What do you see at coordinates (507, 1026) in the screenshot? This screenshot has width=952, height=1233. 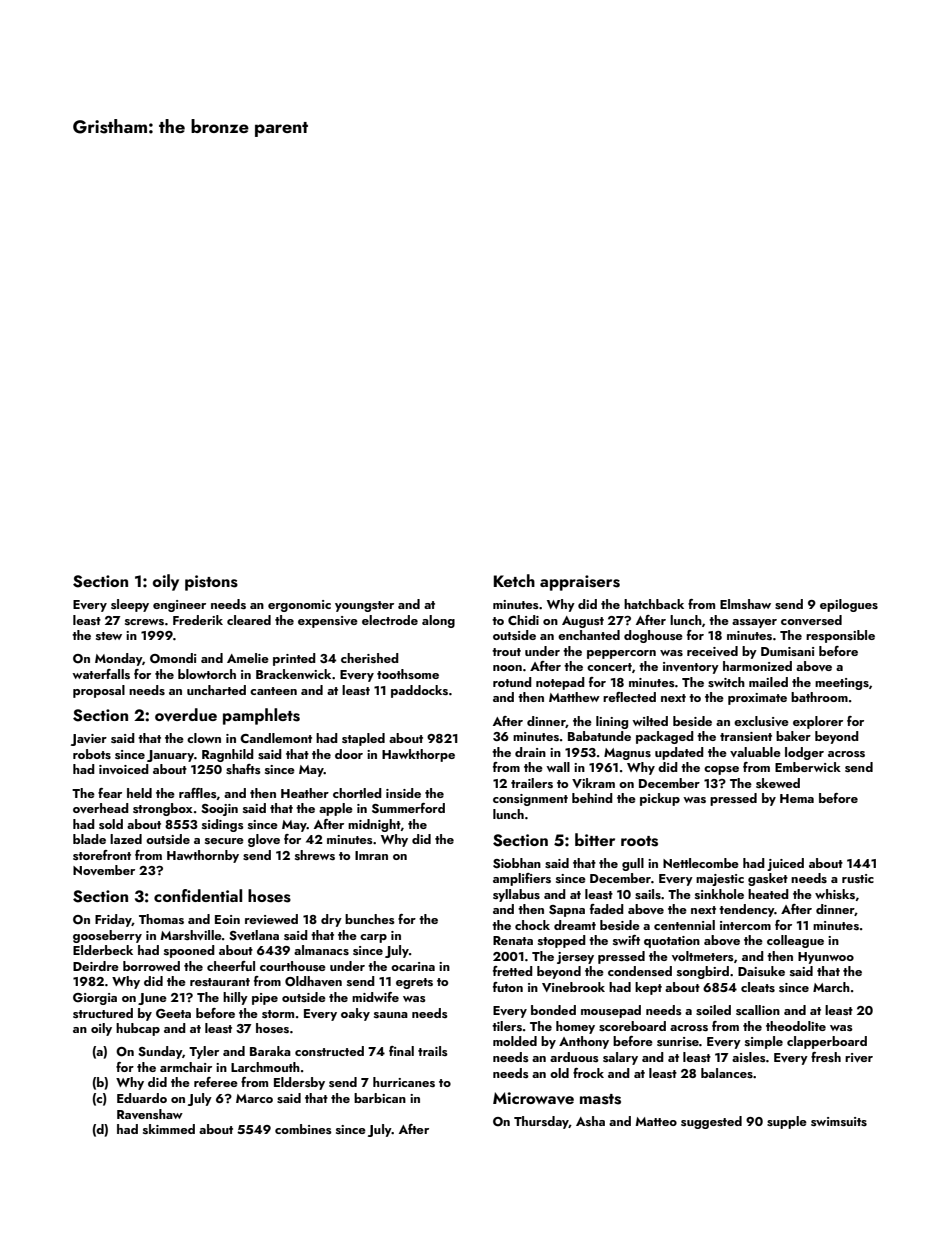 I see `tilers` at bounding box center [507, 1026].
